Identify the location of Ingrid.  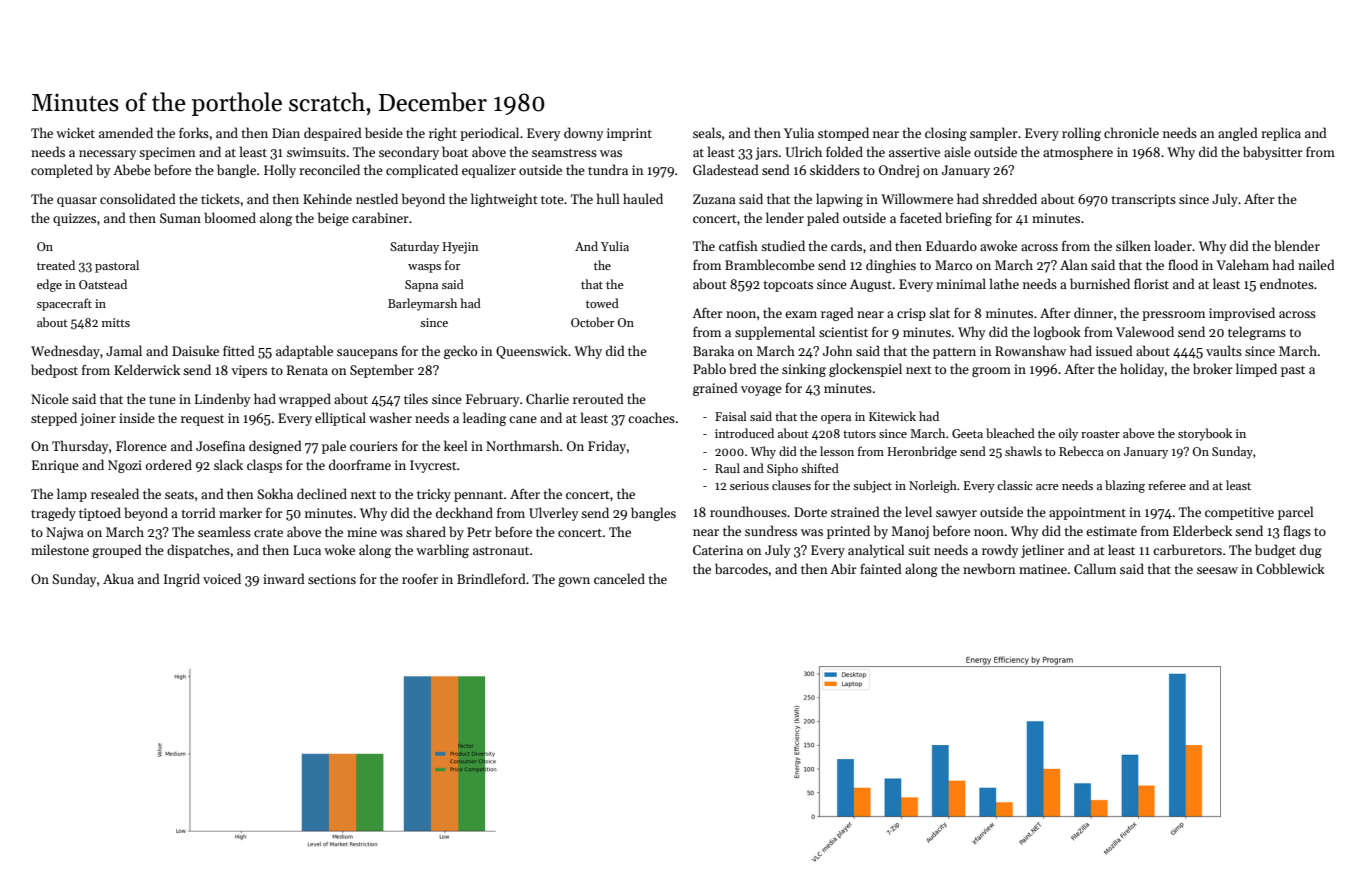
(182, 580).
